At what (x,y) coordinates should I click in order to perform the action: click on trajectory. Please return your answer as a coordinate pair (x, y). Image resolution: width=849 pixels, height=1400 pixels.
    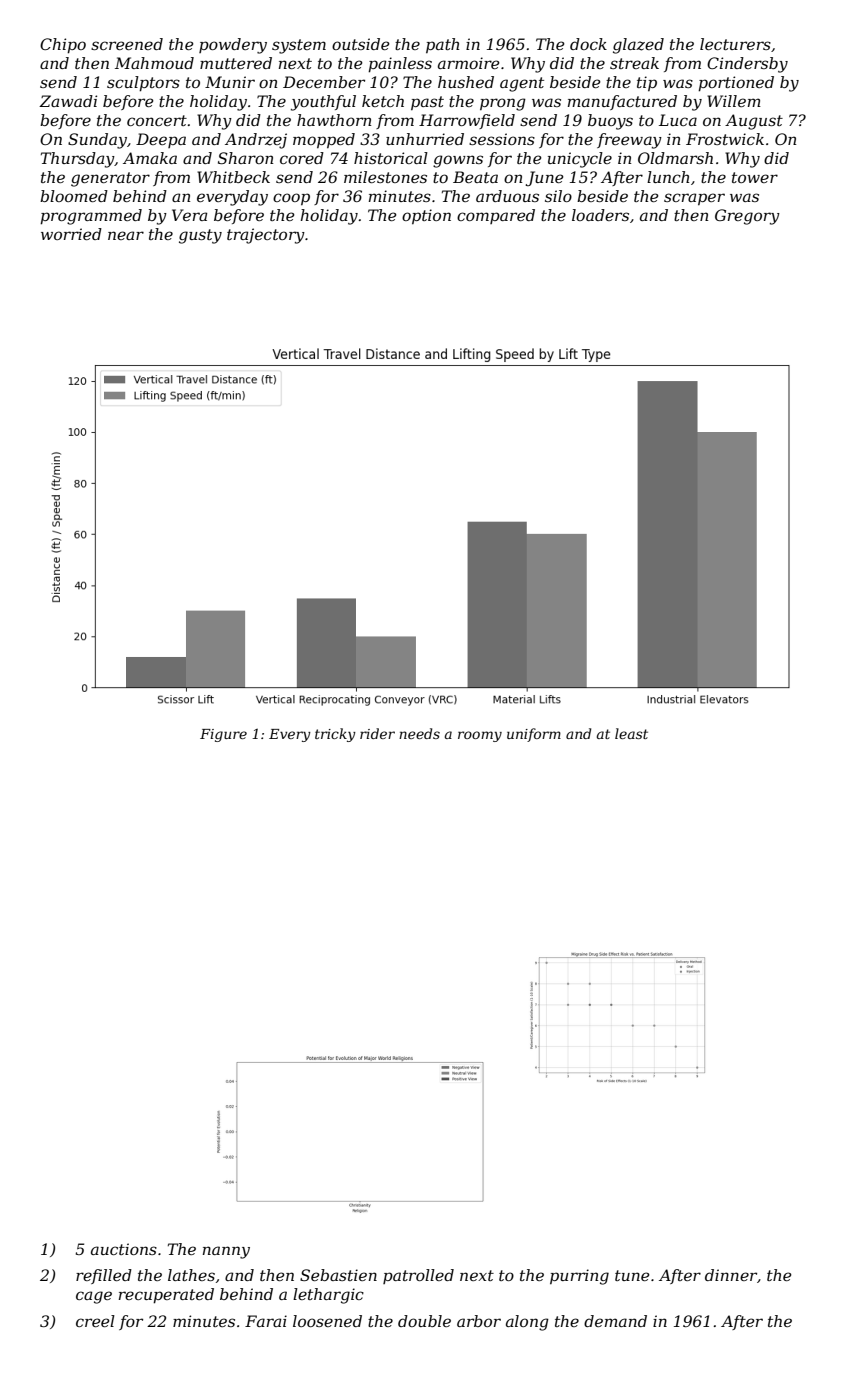
    Looking at the image, I should click on (266, 236).
